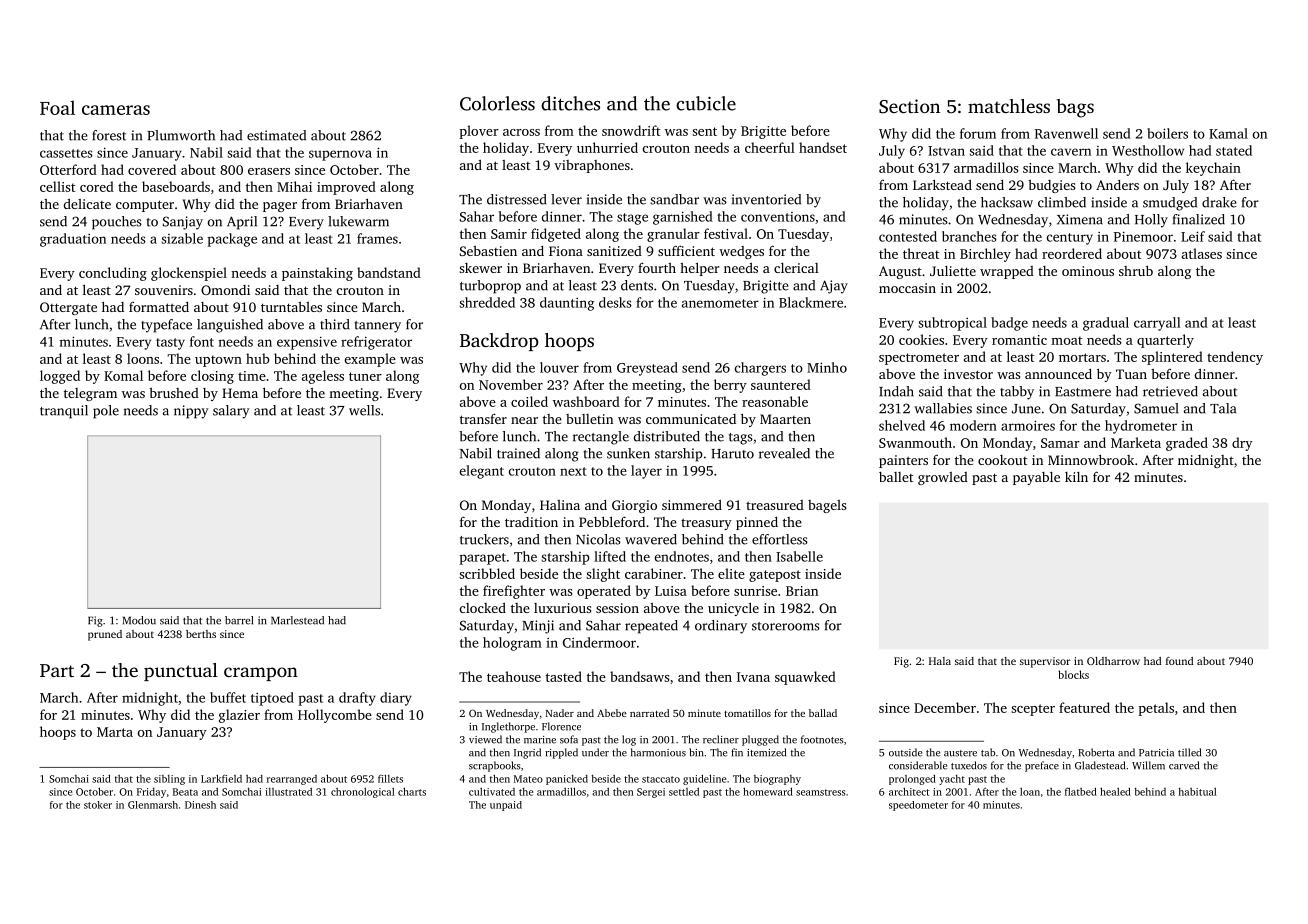 This page has height=924, width=1308. I want to click on Section, so click(909, 106).
